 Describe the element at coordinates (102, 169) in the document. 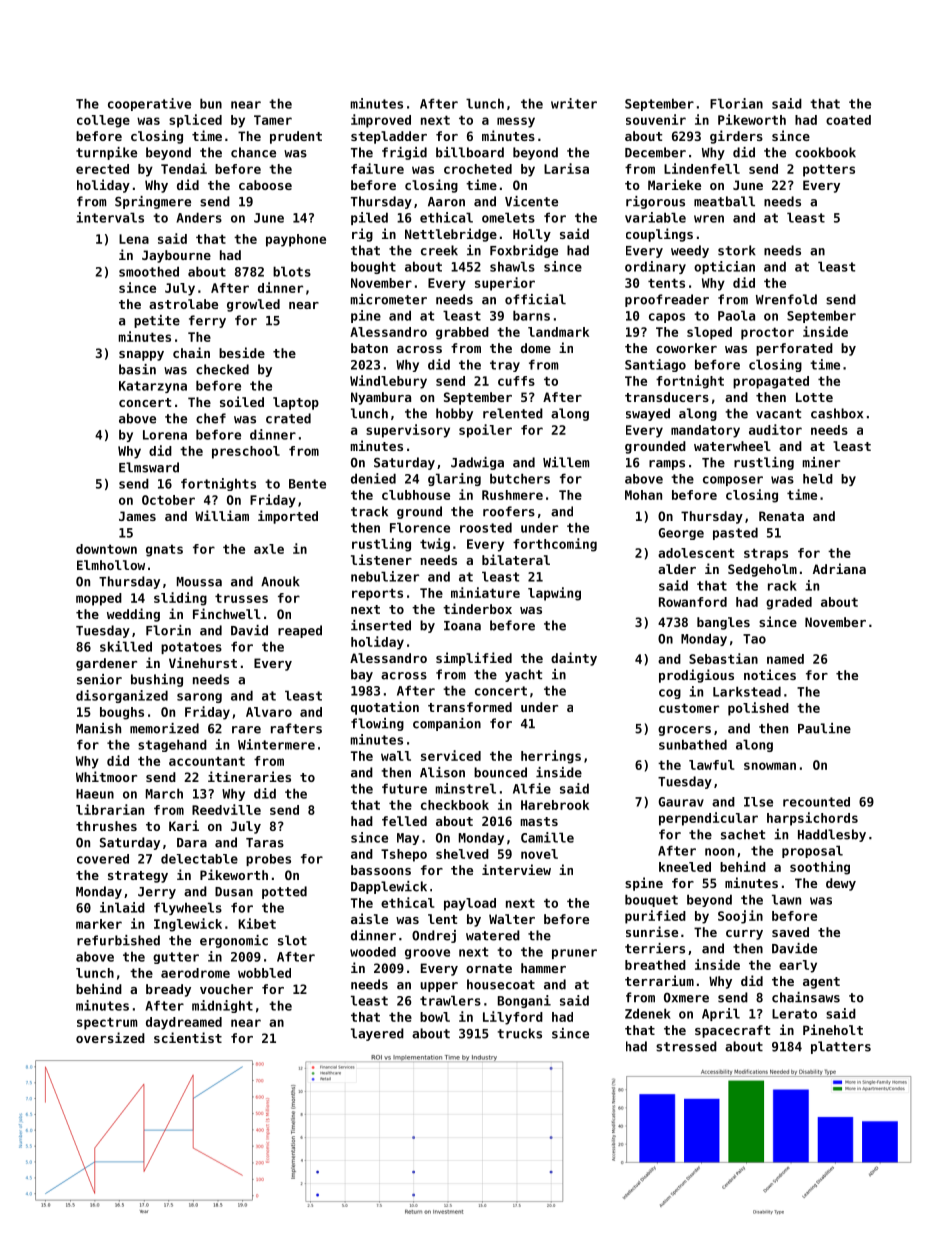

I see `erected` at that location.
